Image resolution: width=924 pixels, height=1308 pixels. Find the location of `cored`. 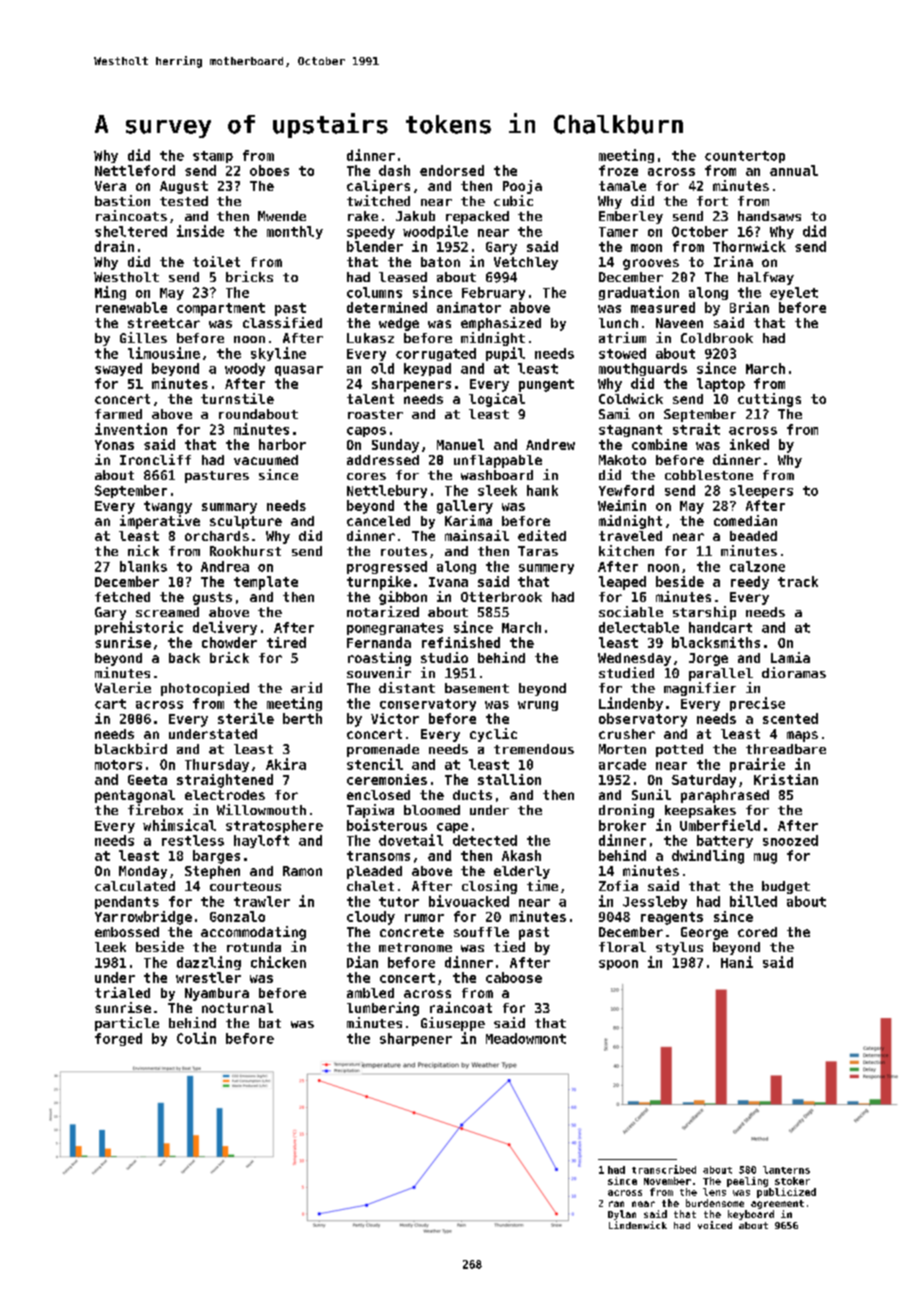

cored is located at coordinates (757, 932).
